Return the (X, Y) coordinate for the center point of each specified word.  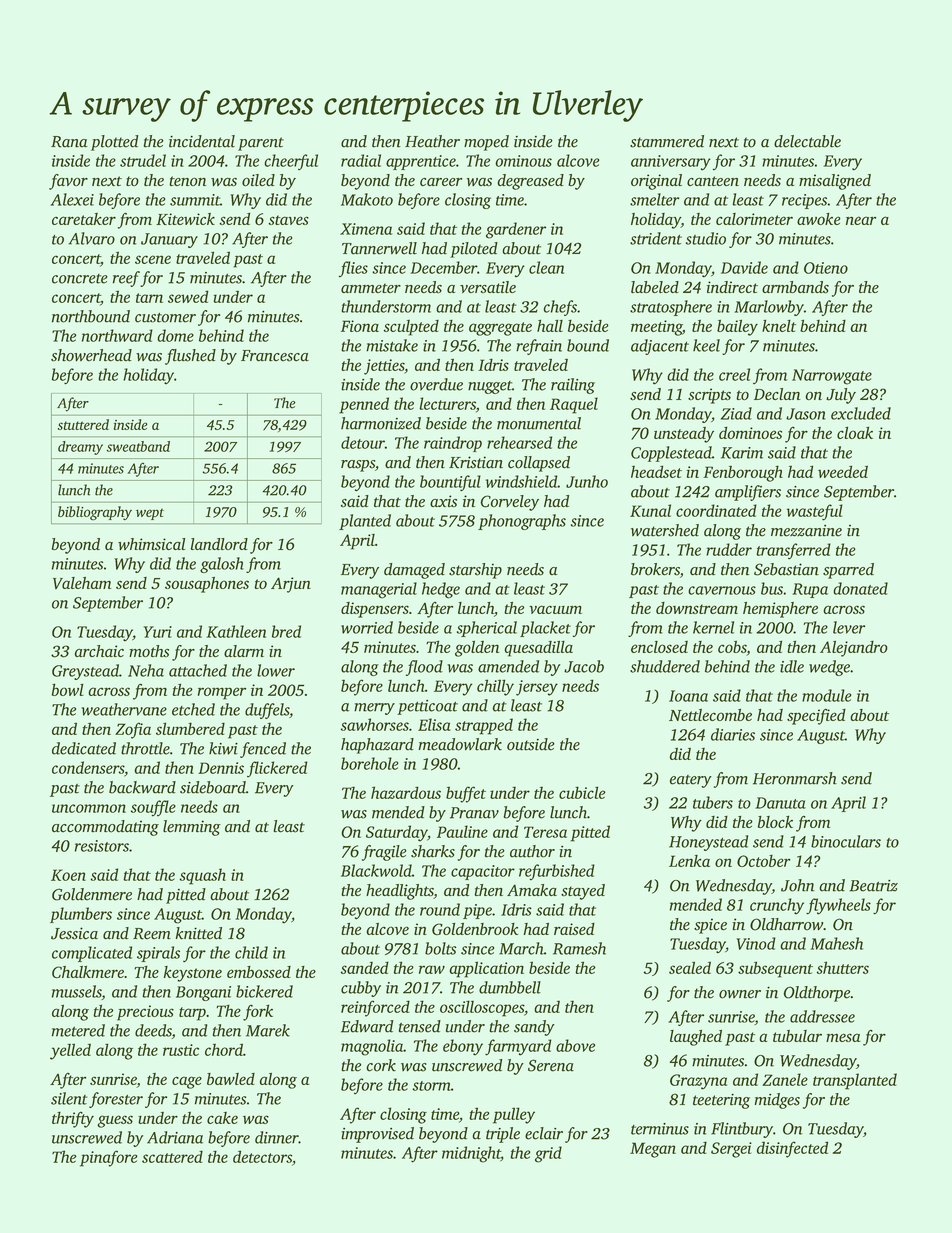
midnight (471, 1154)
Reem (152, 934)
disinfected (792, 1149)
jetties (384, 367)
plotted (115, 143)
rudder (729, 549)
